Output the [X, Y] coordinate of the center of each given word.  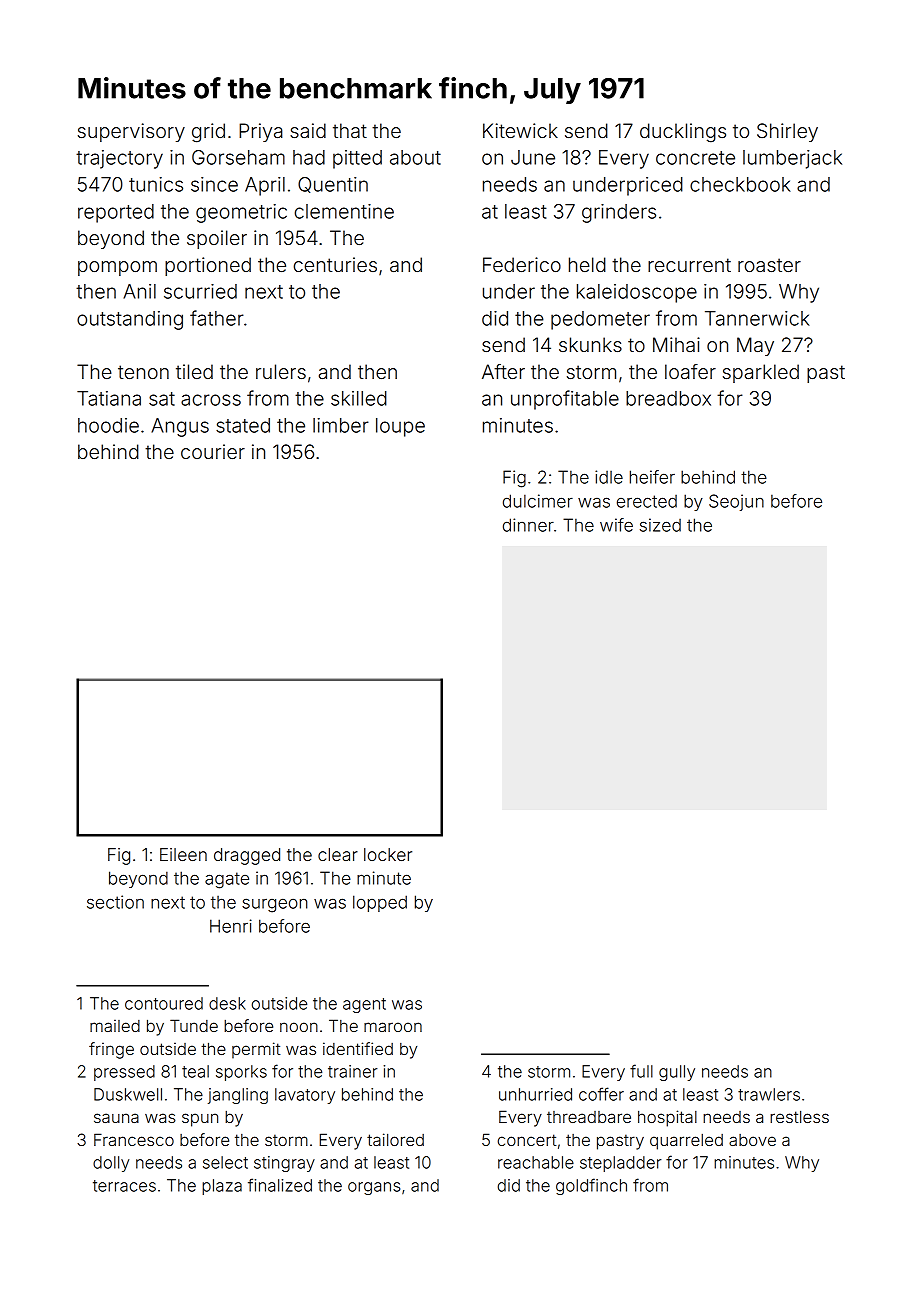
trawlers [769, 1094]
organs [374, 1188]
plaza [222, 1187]
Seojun [736, 502]
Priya [261, 132]
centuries [335, 264]
